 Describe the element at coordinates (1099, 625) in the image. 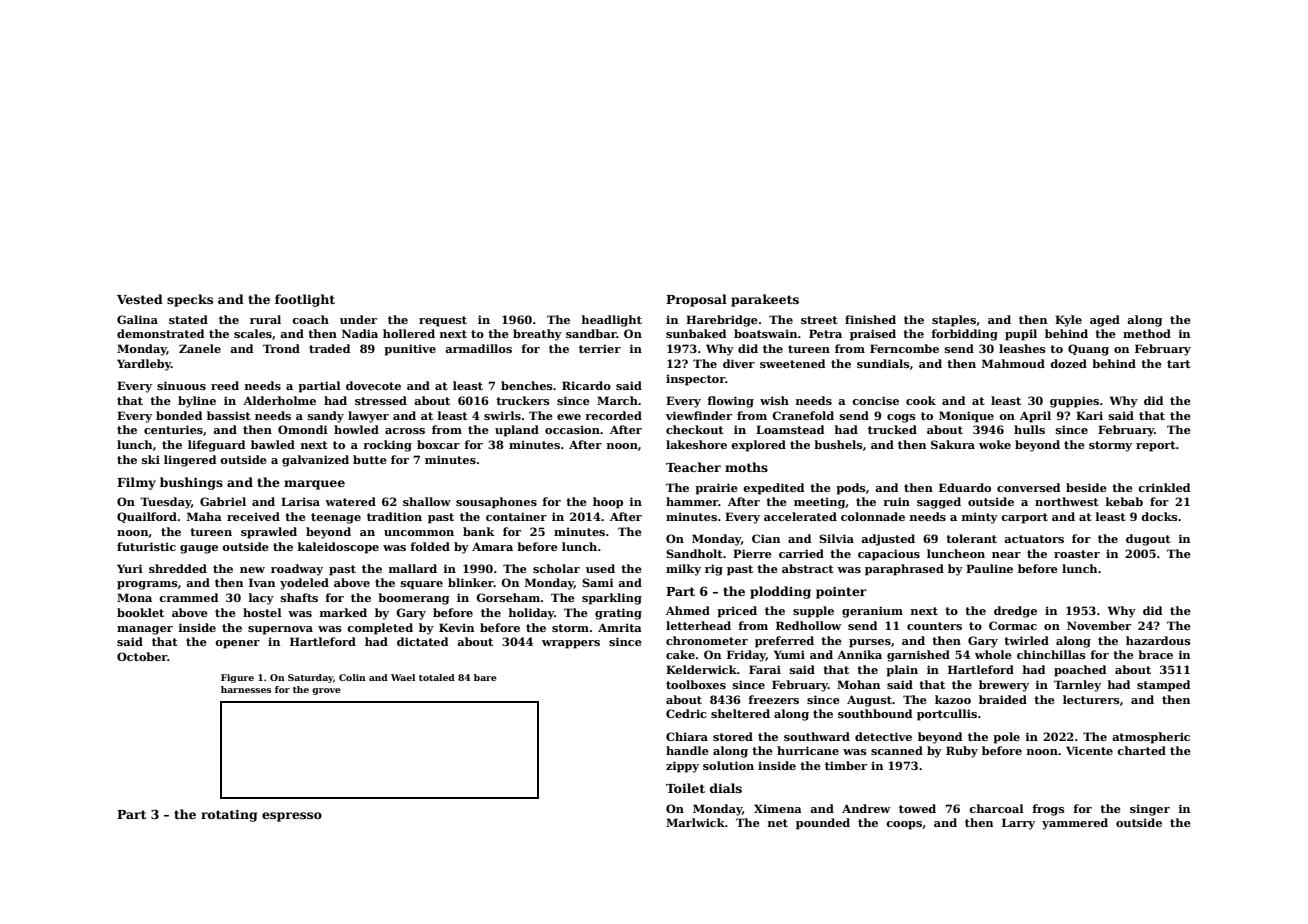

I see `November` at that location.
